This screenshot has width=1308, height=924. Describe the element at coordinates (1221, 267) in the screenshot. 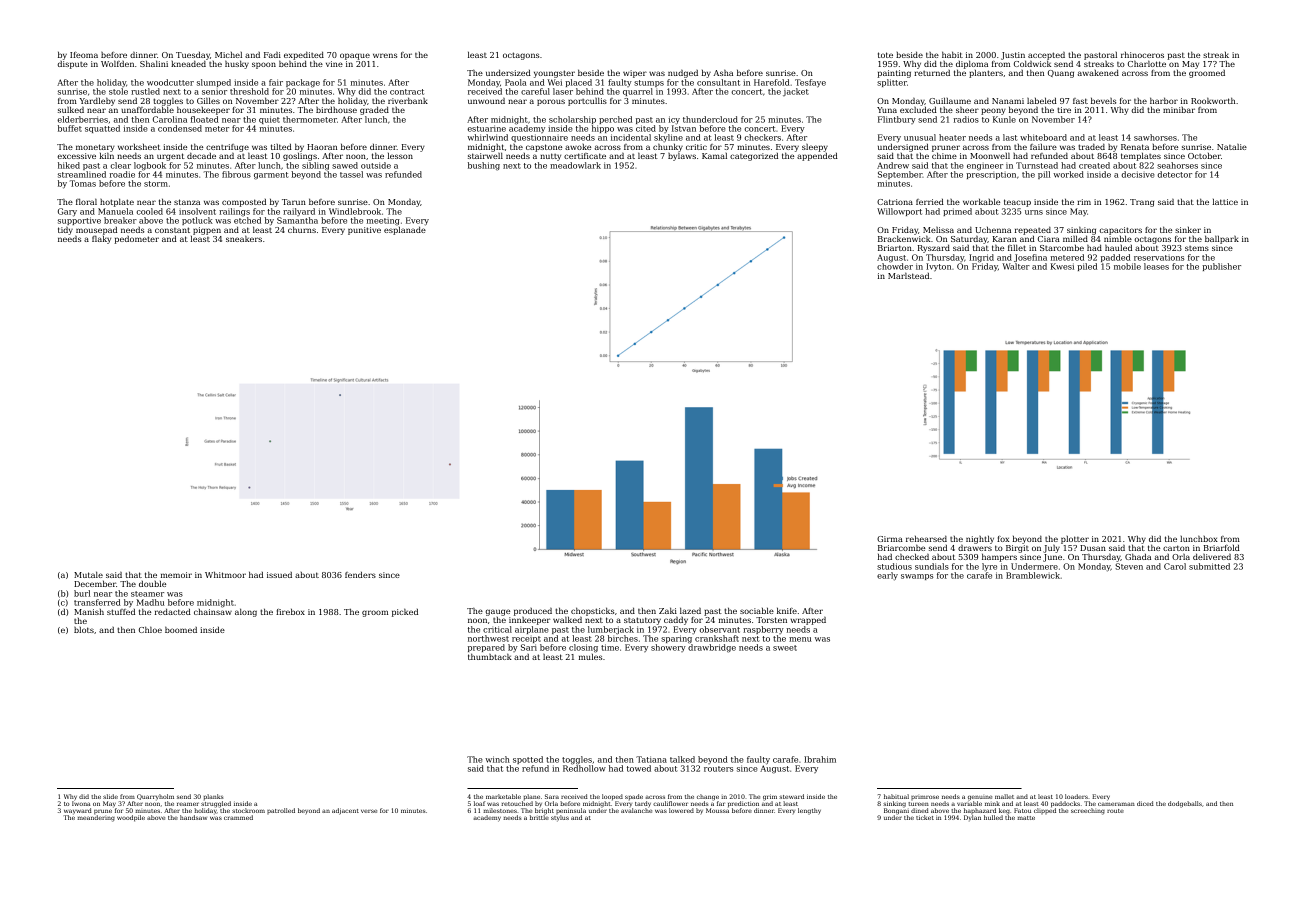

I see `publisher` at that location.
